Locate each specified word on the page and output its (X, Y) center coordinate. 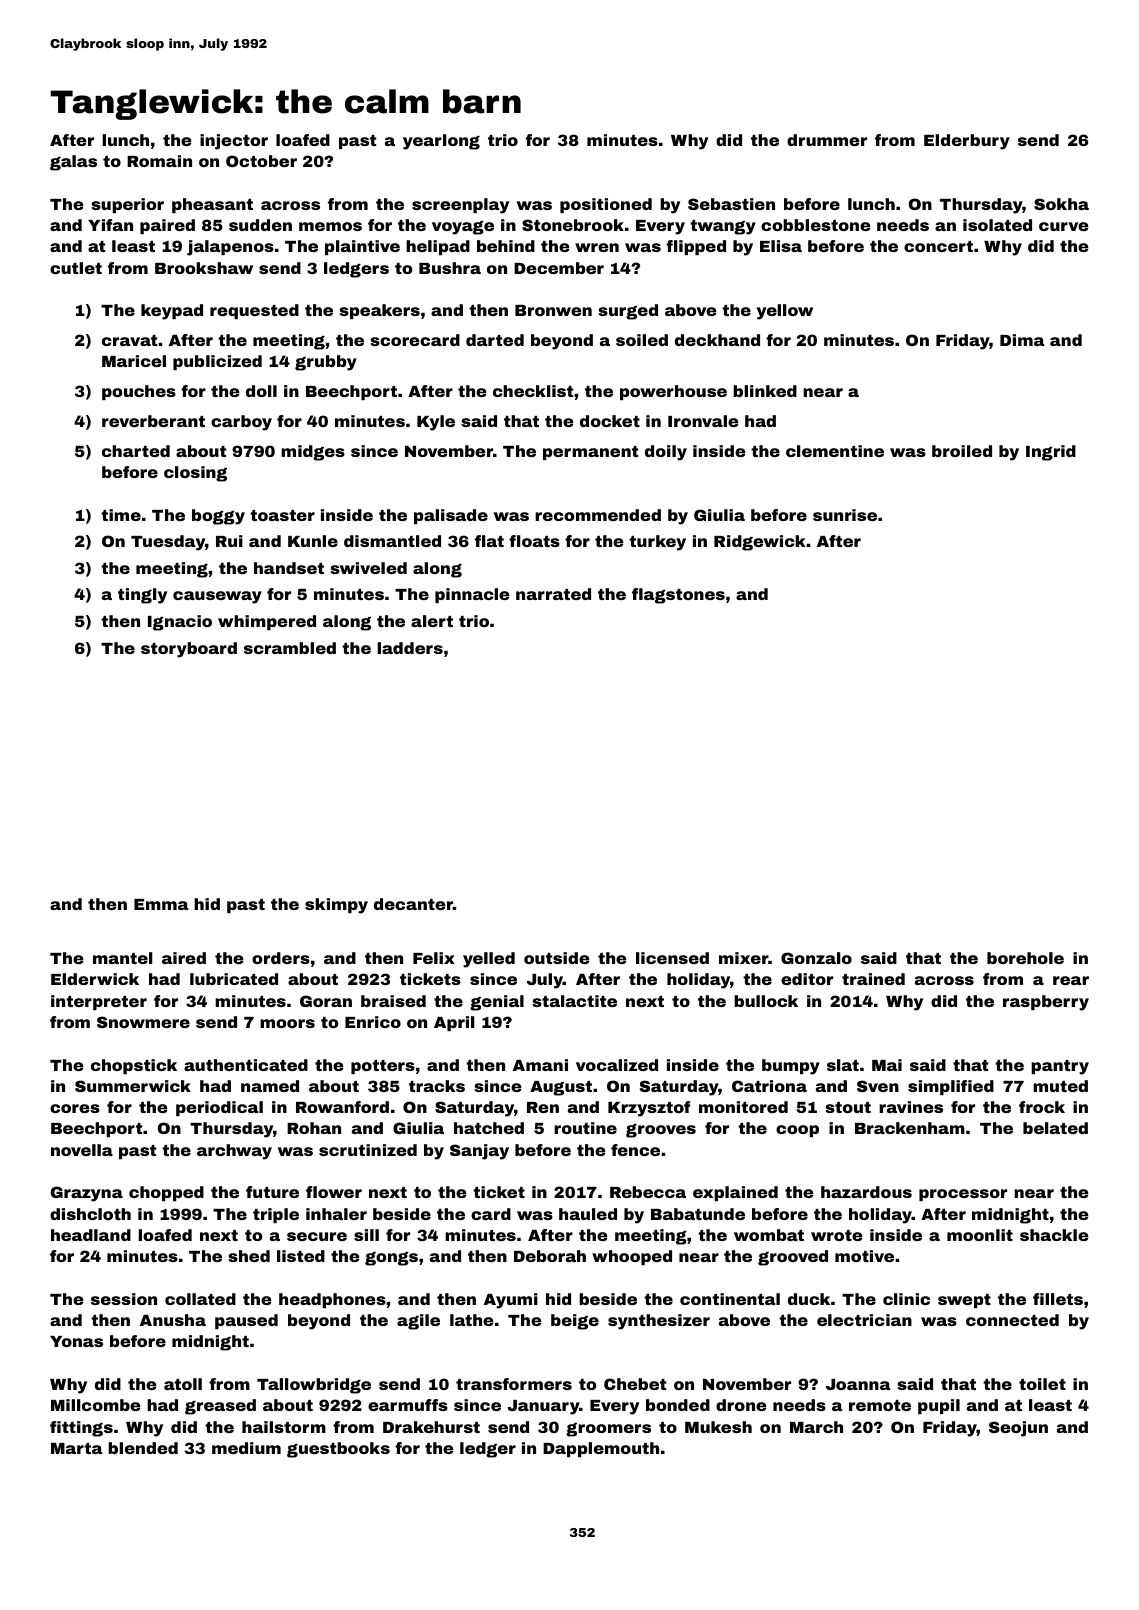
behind (506, 246)
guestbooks (338, 1450)
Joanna (858, 1384)
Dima (1022, 340)
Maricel (134, 361)
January (543, 1407)
